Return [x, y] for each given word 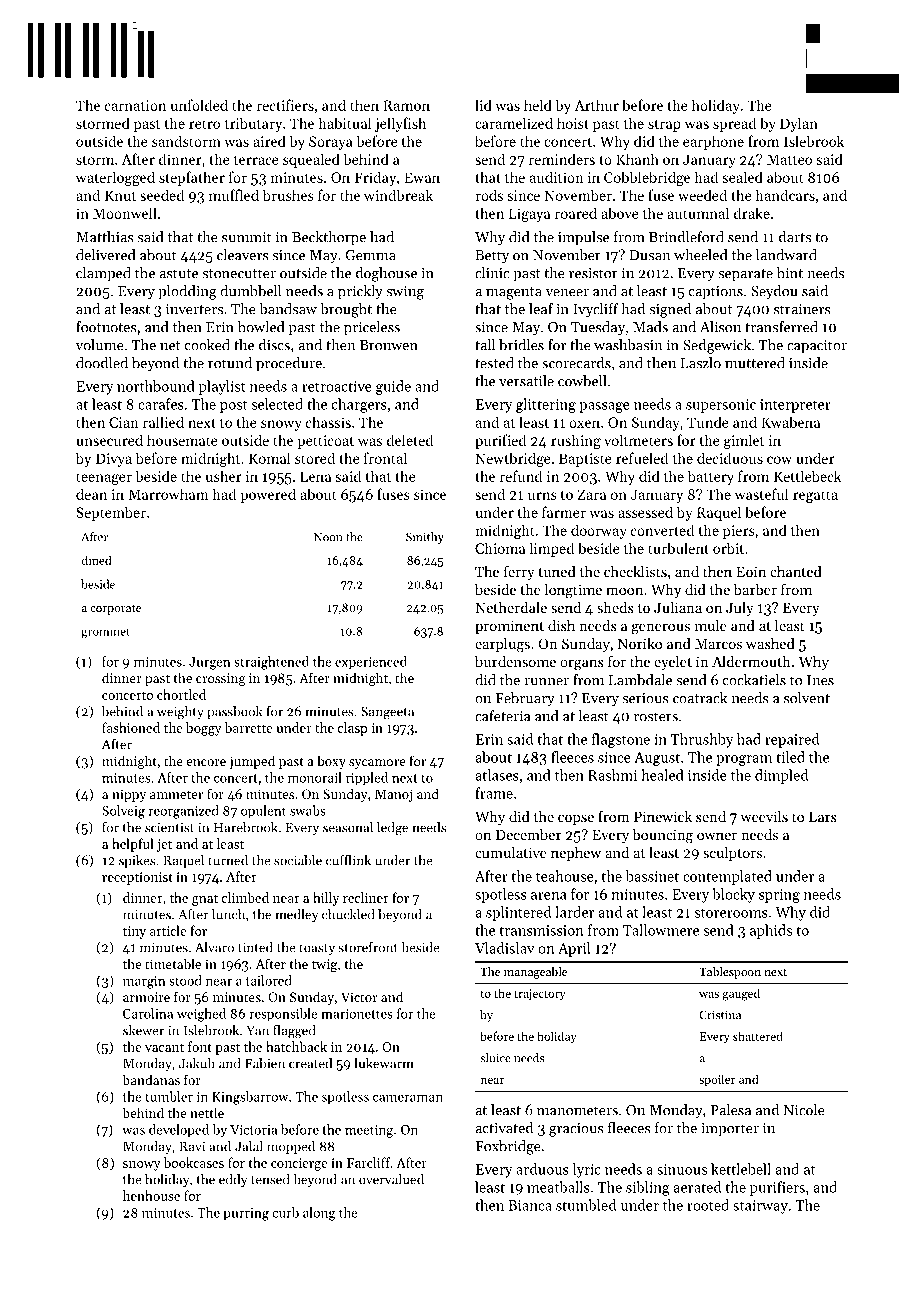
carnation [135, 105]
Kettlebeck [808, 476]
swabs [308, 810]
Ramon [406, 105]
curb [285, 1212]
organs [582, 665]
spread [734, 124]
